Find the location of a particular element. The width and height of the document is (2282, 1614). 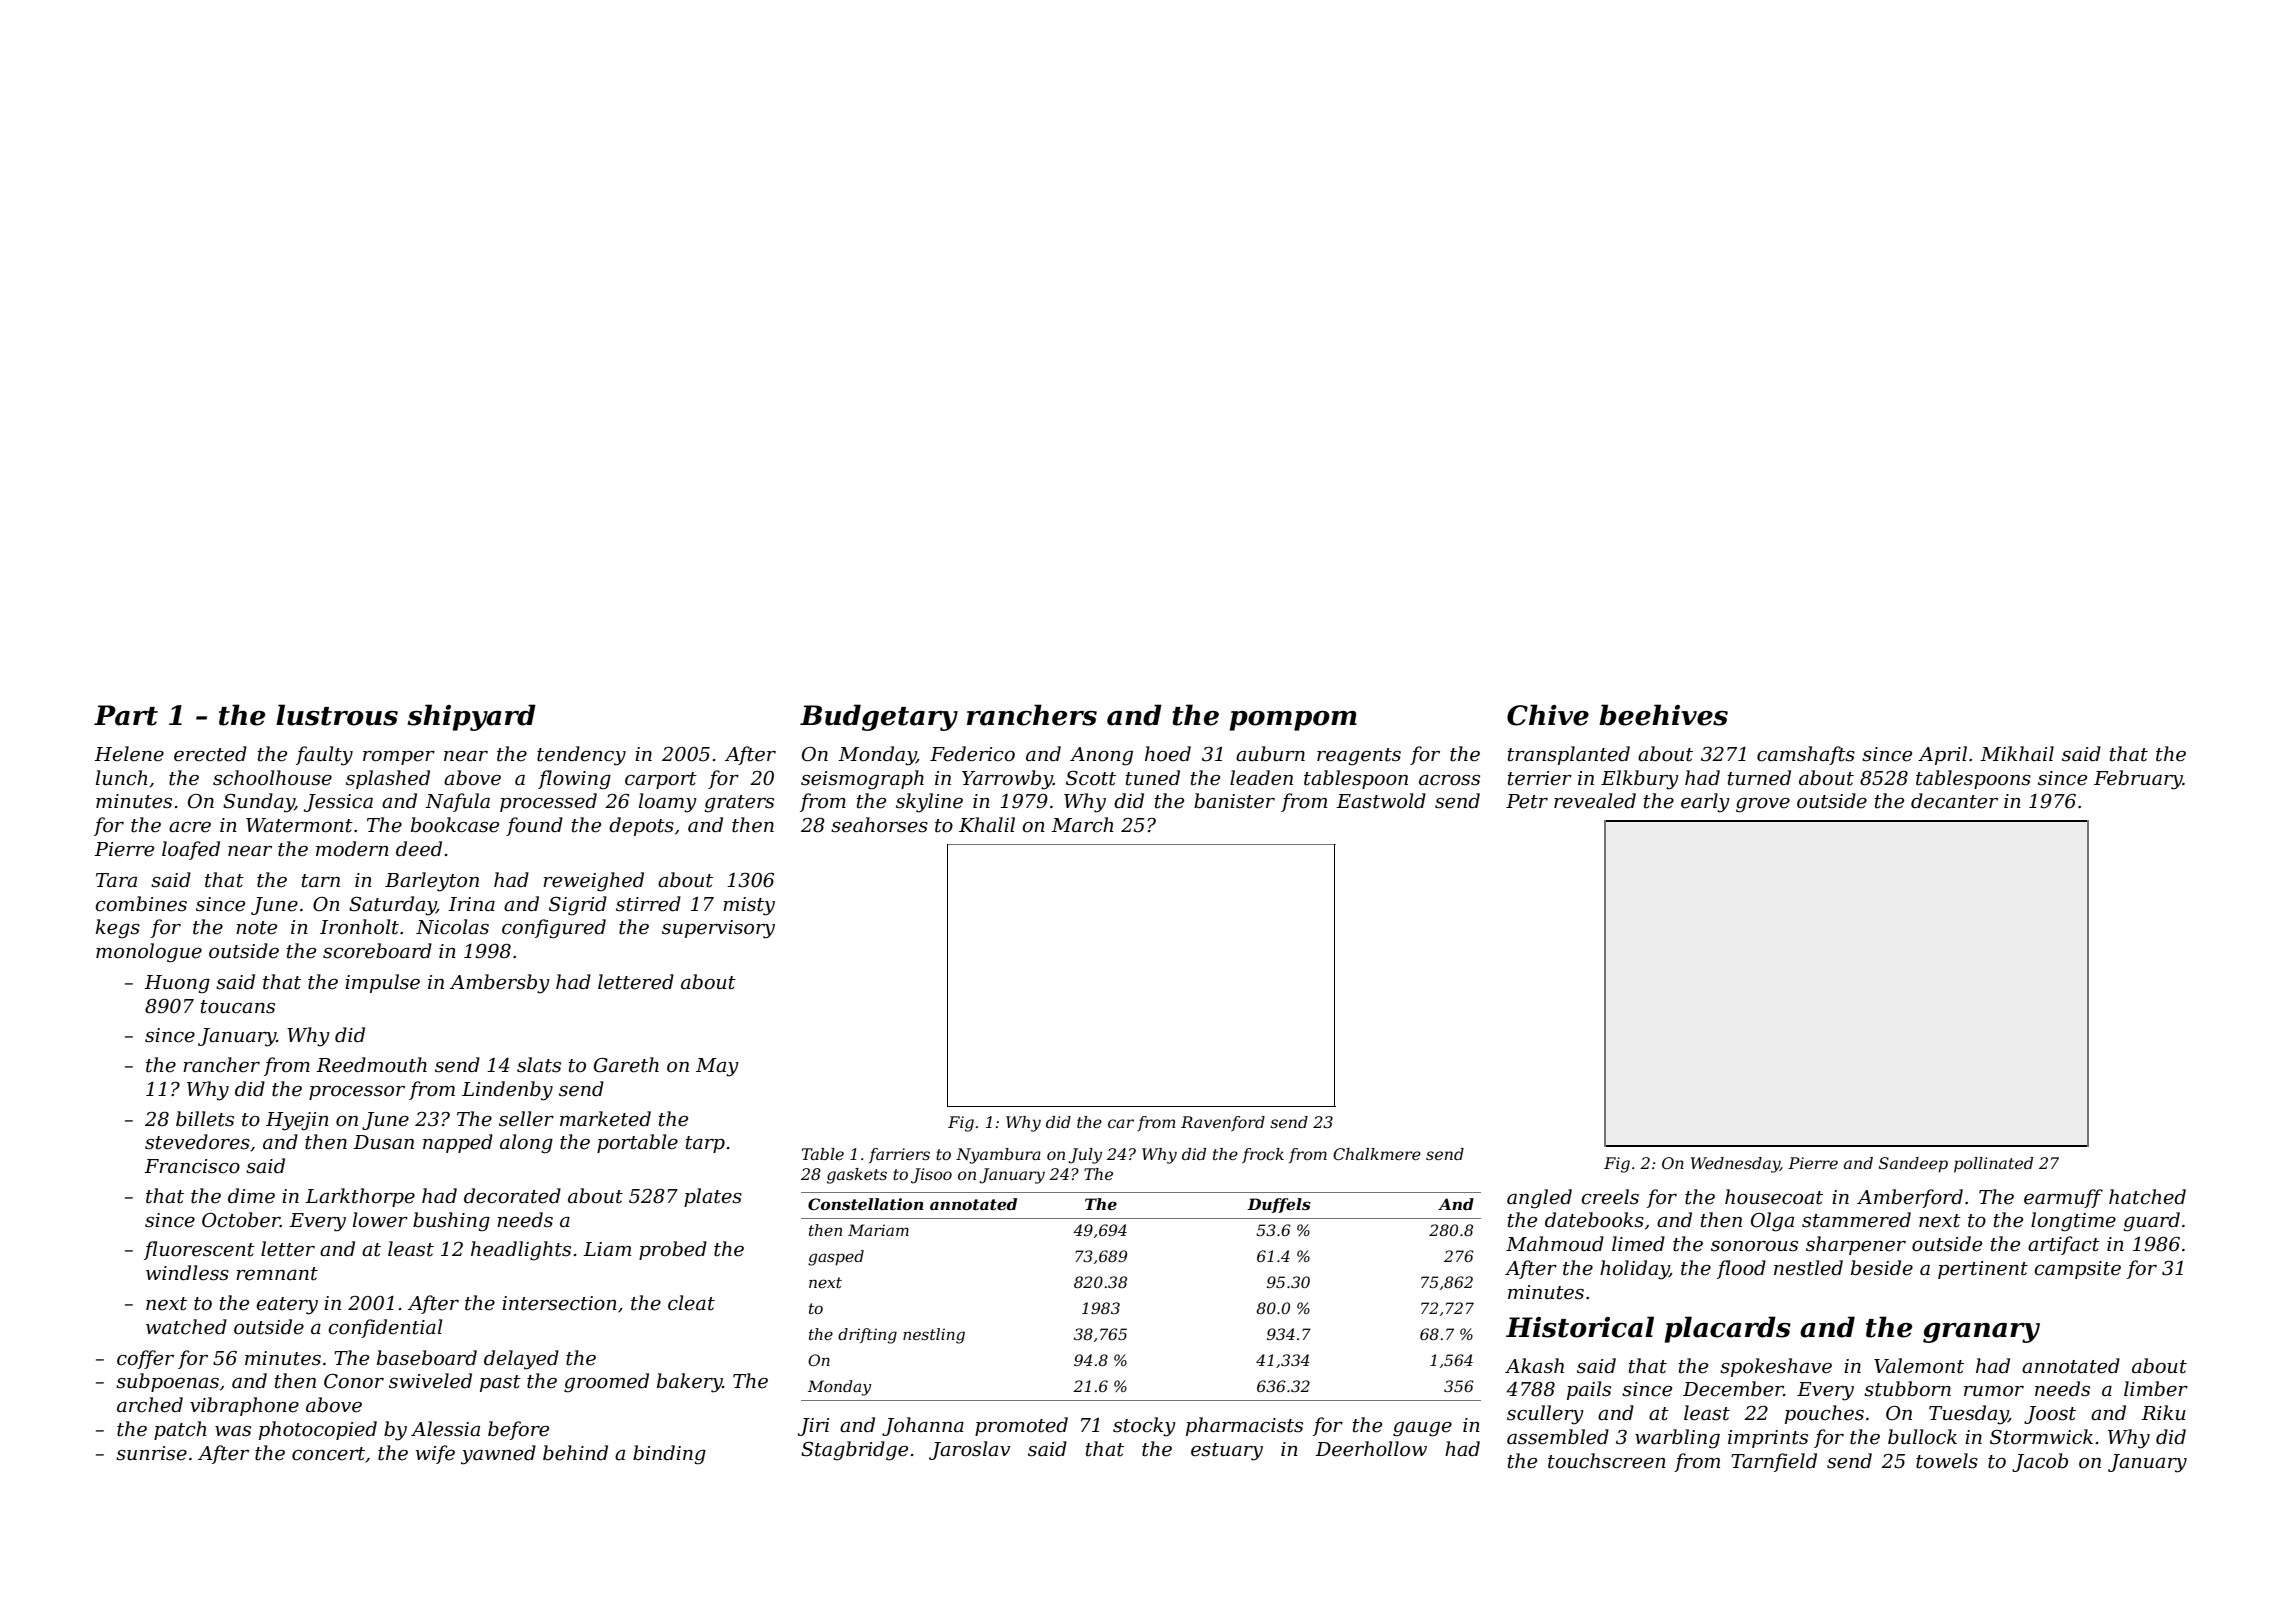

graters is located at coordinates (739, 804).
